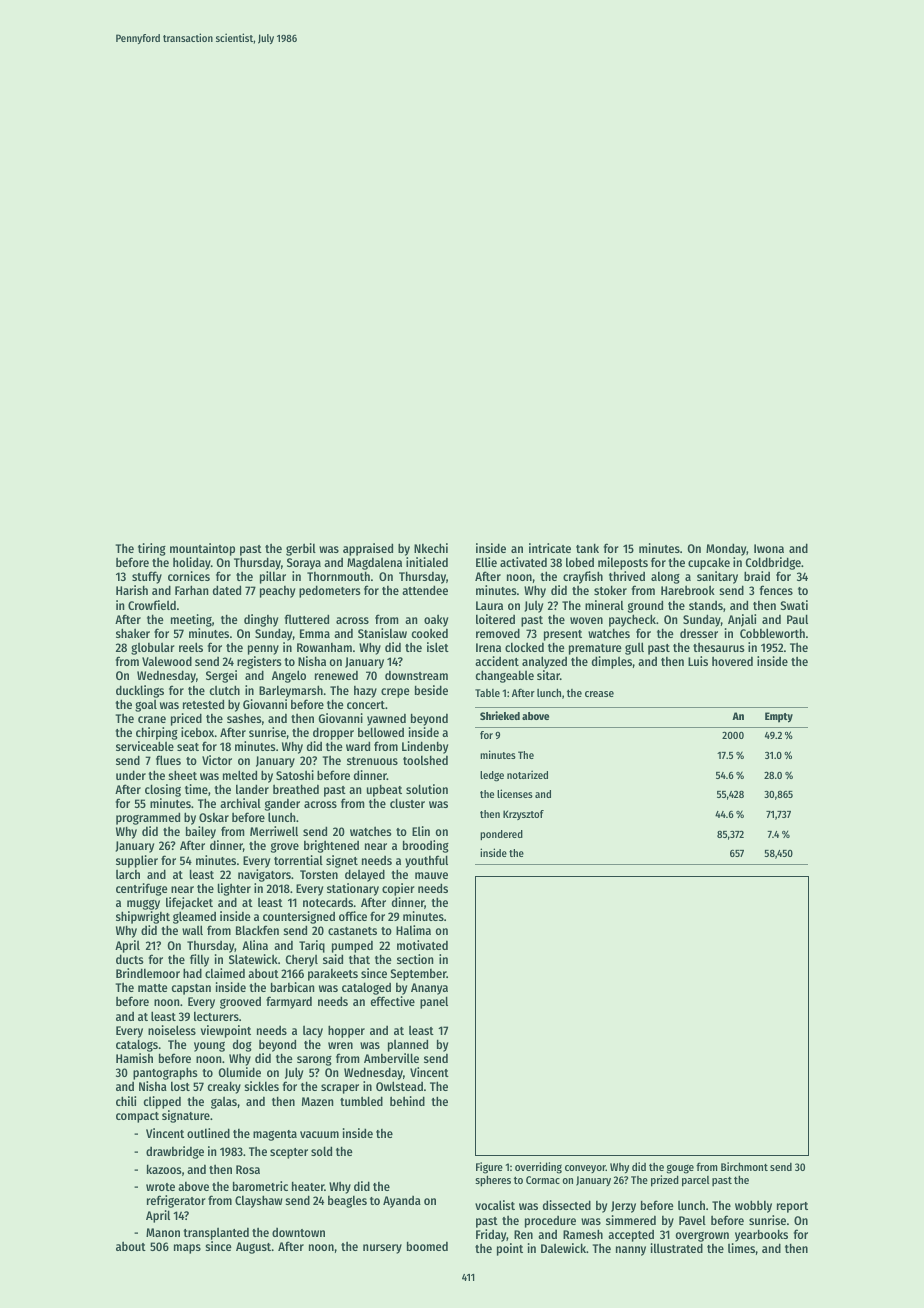 The image size is (924, 1308). What do you see at coordinates (583, 578) in the image?
I see `crayfish` at bounding box center [583, 578].
